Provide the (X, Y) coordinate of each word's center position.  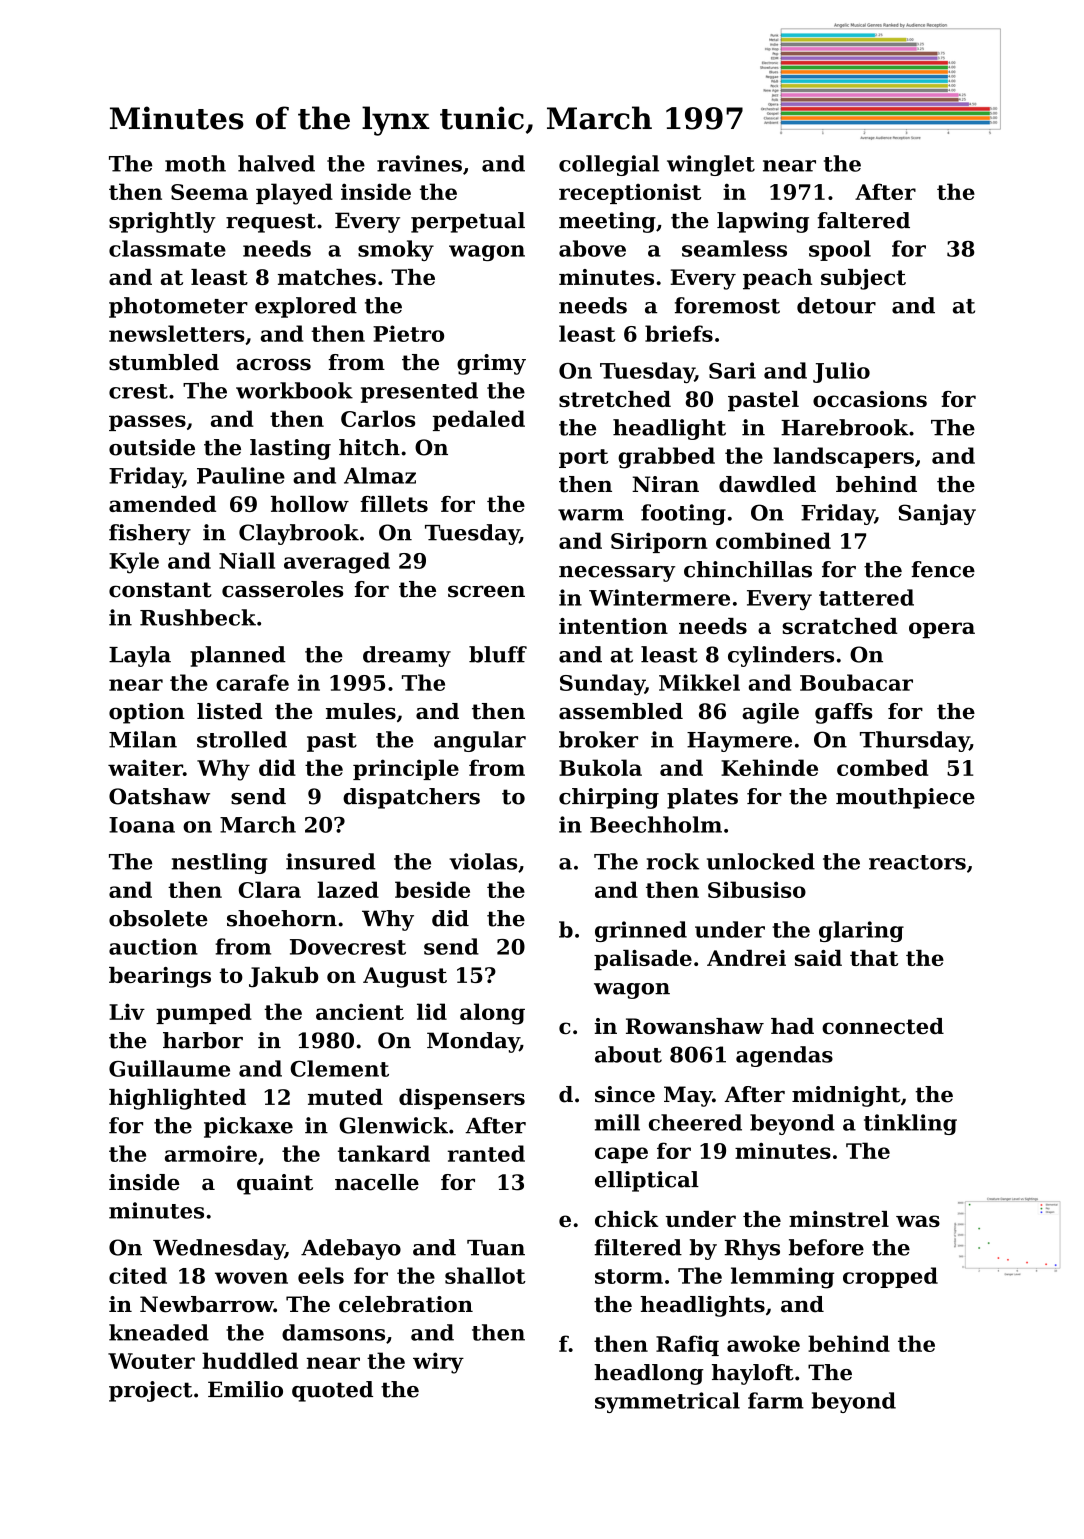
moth (195, 163)
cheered (695, 1122)
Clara (270, 889)
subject (863, 279)
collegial (609, 165)
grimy (491, 364)
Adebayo (351, 1249)
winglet (711, 165)
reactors (917, 862)
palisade (643, 960)
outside (152, 447)
